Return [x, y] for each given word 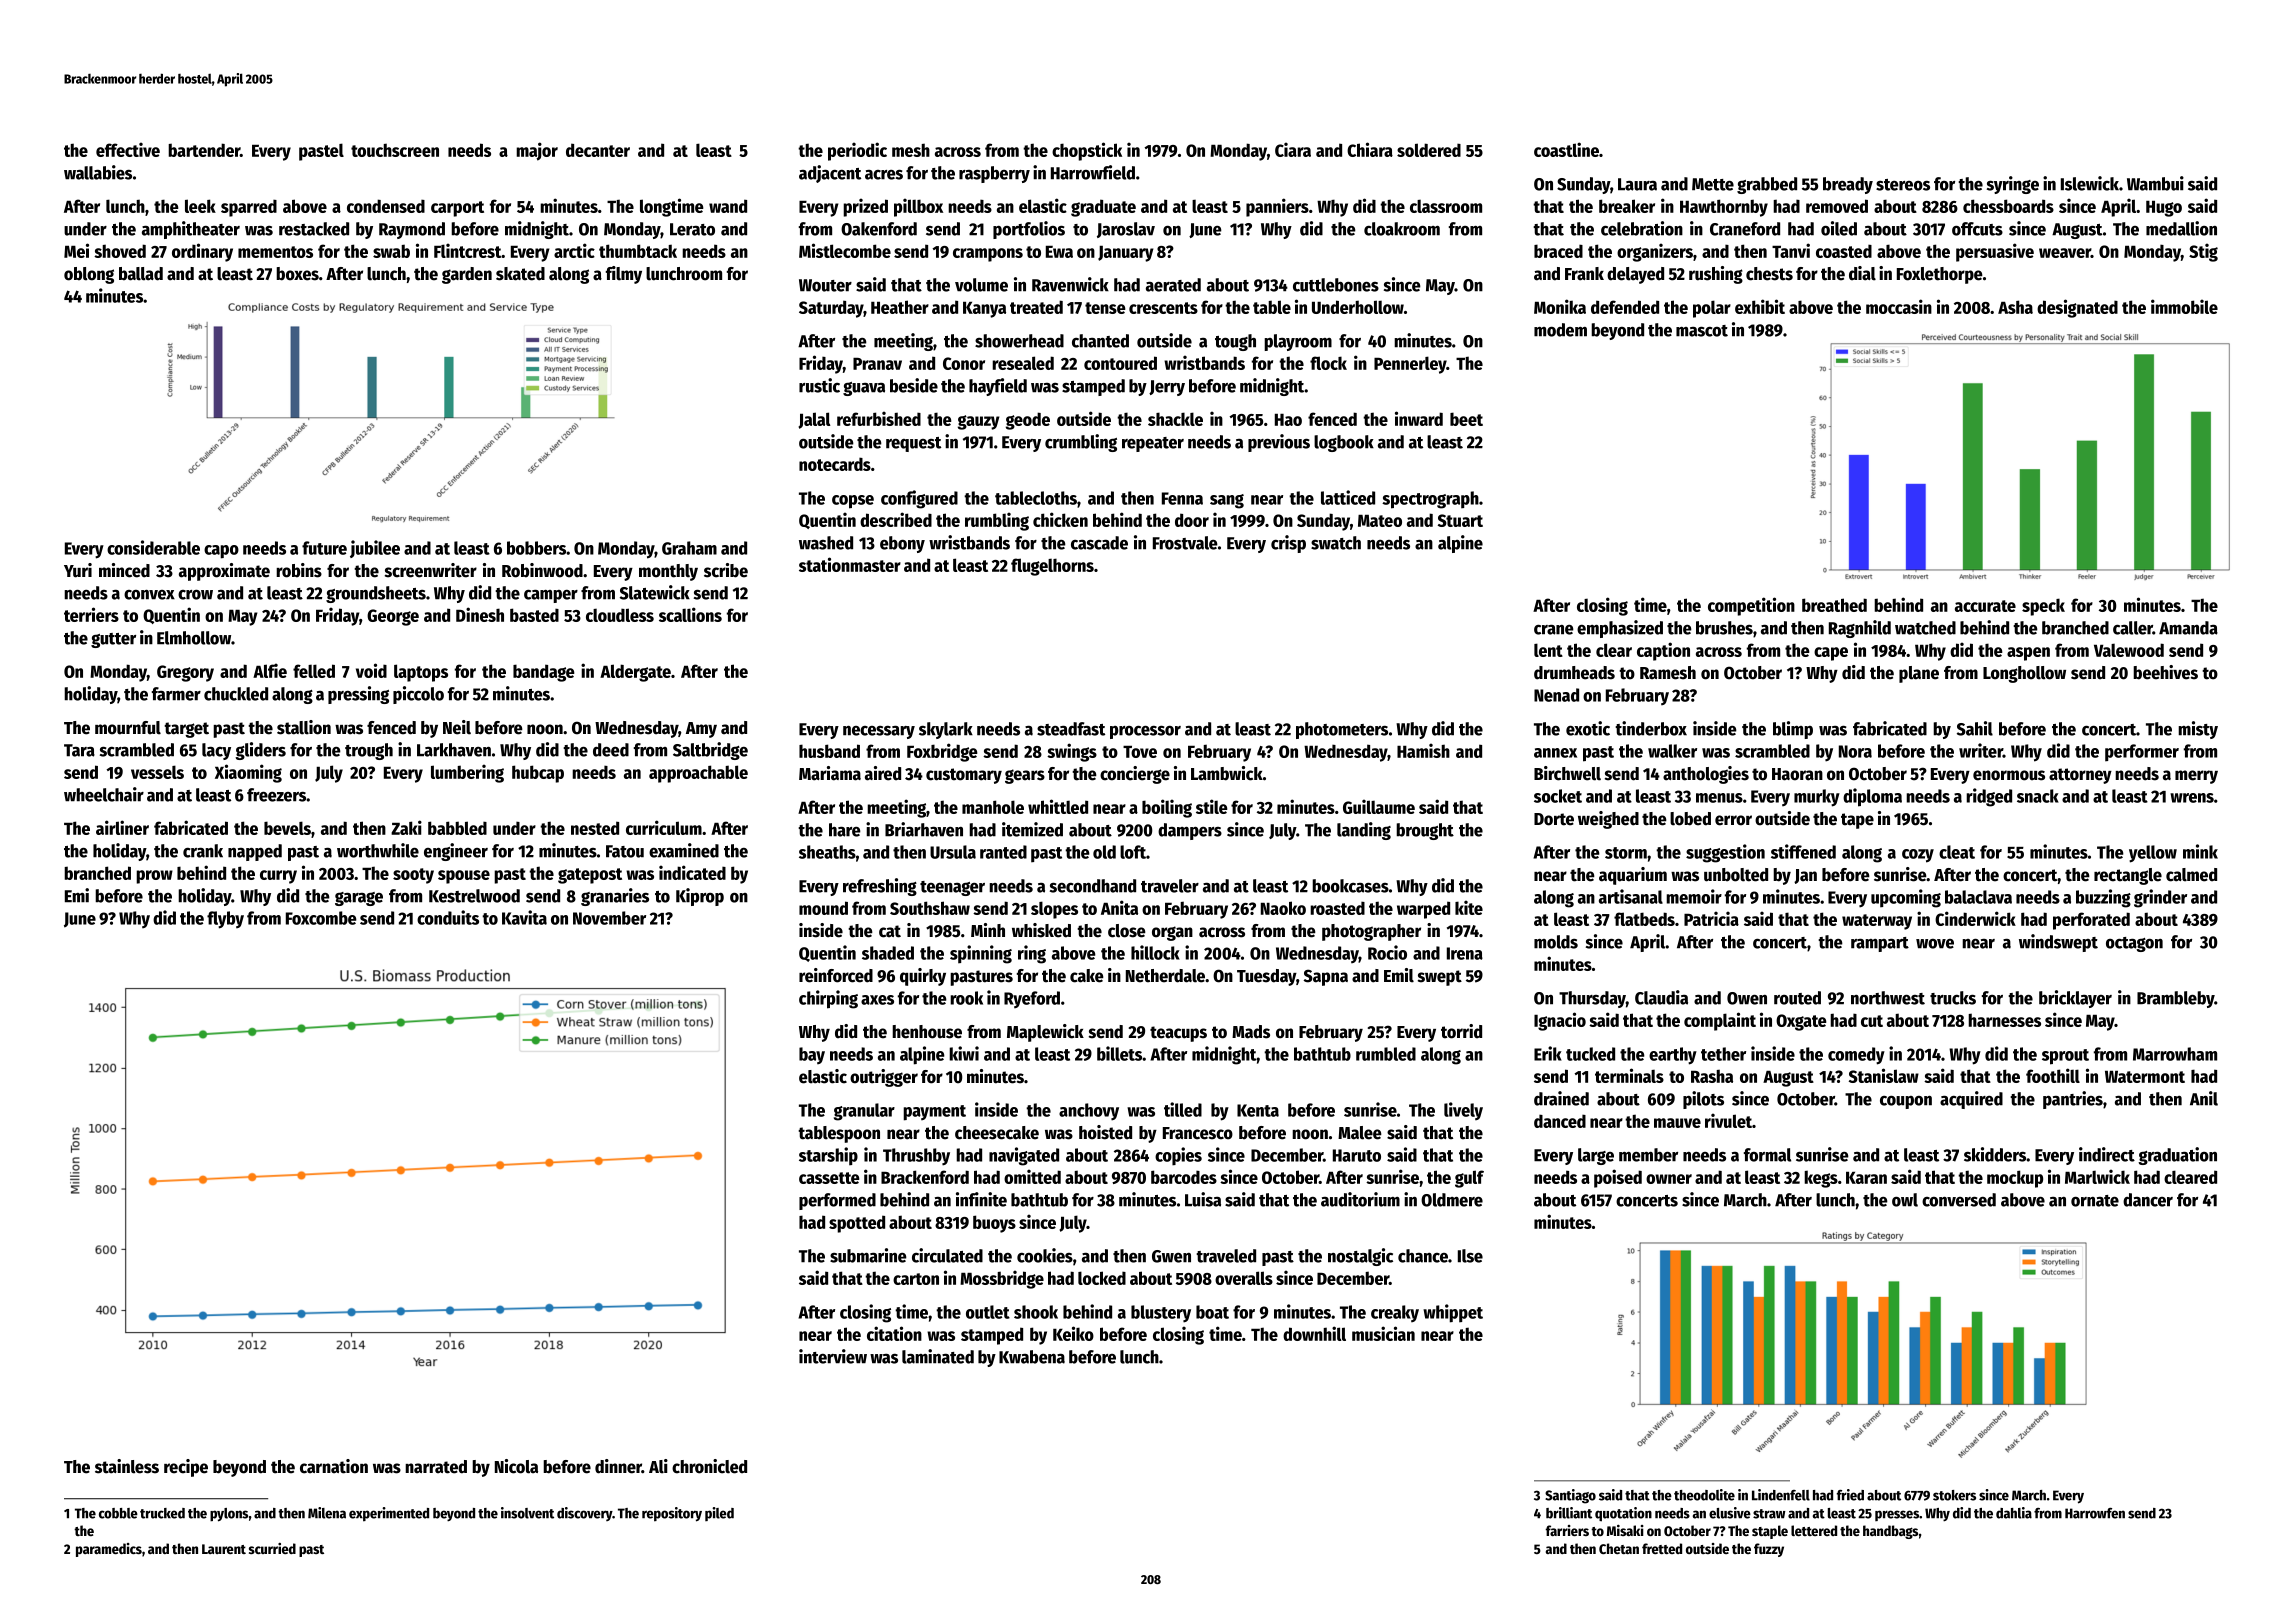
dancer [2148, 1200]
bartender [204, 150]
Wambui [2155, 183]
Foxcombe [321, 918]
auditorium [1360, 1199]
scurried [272, 1548]
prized [865, 207]
